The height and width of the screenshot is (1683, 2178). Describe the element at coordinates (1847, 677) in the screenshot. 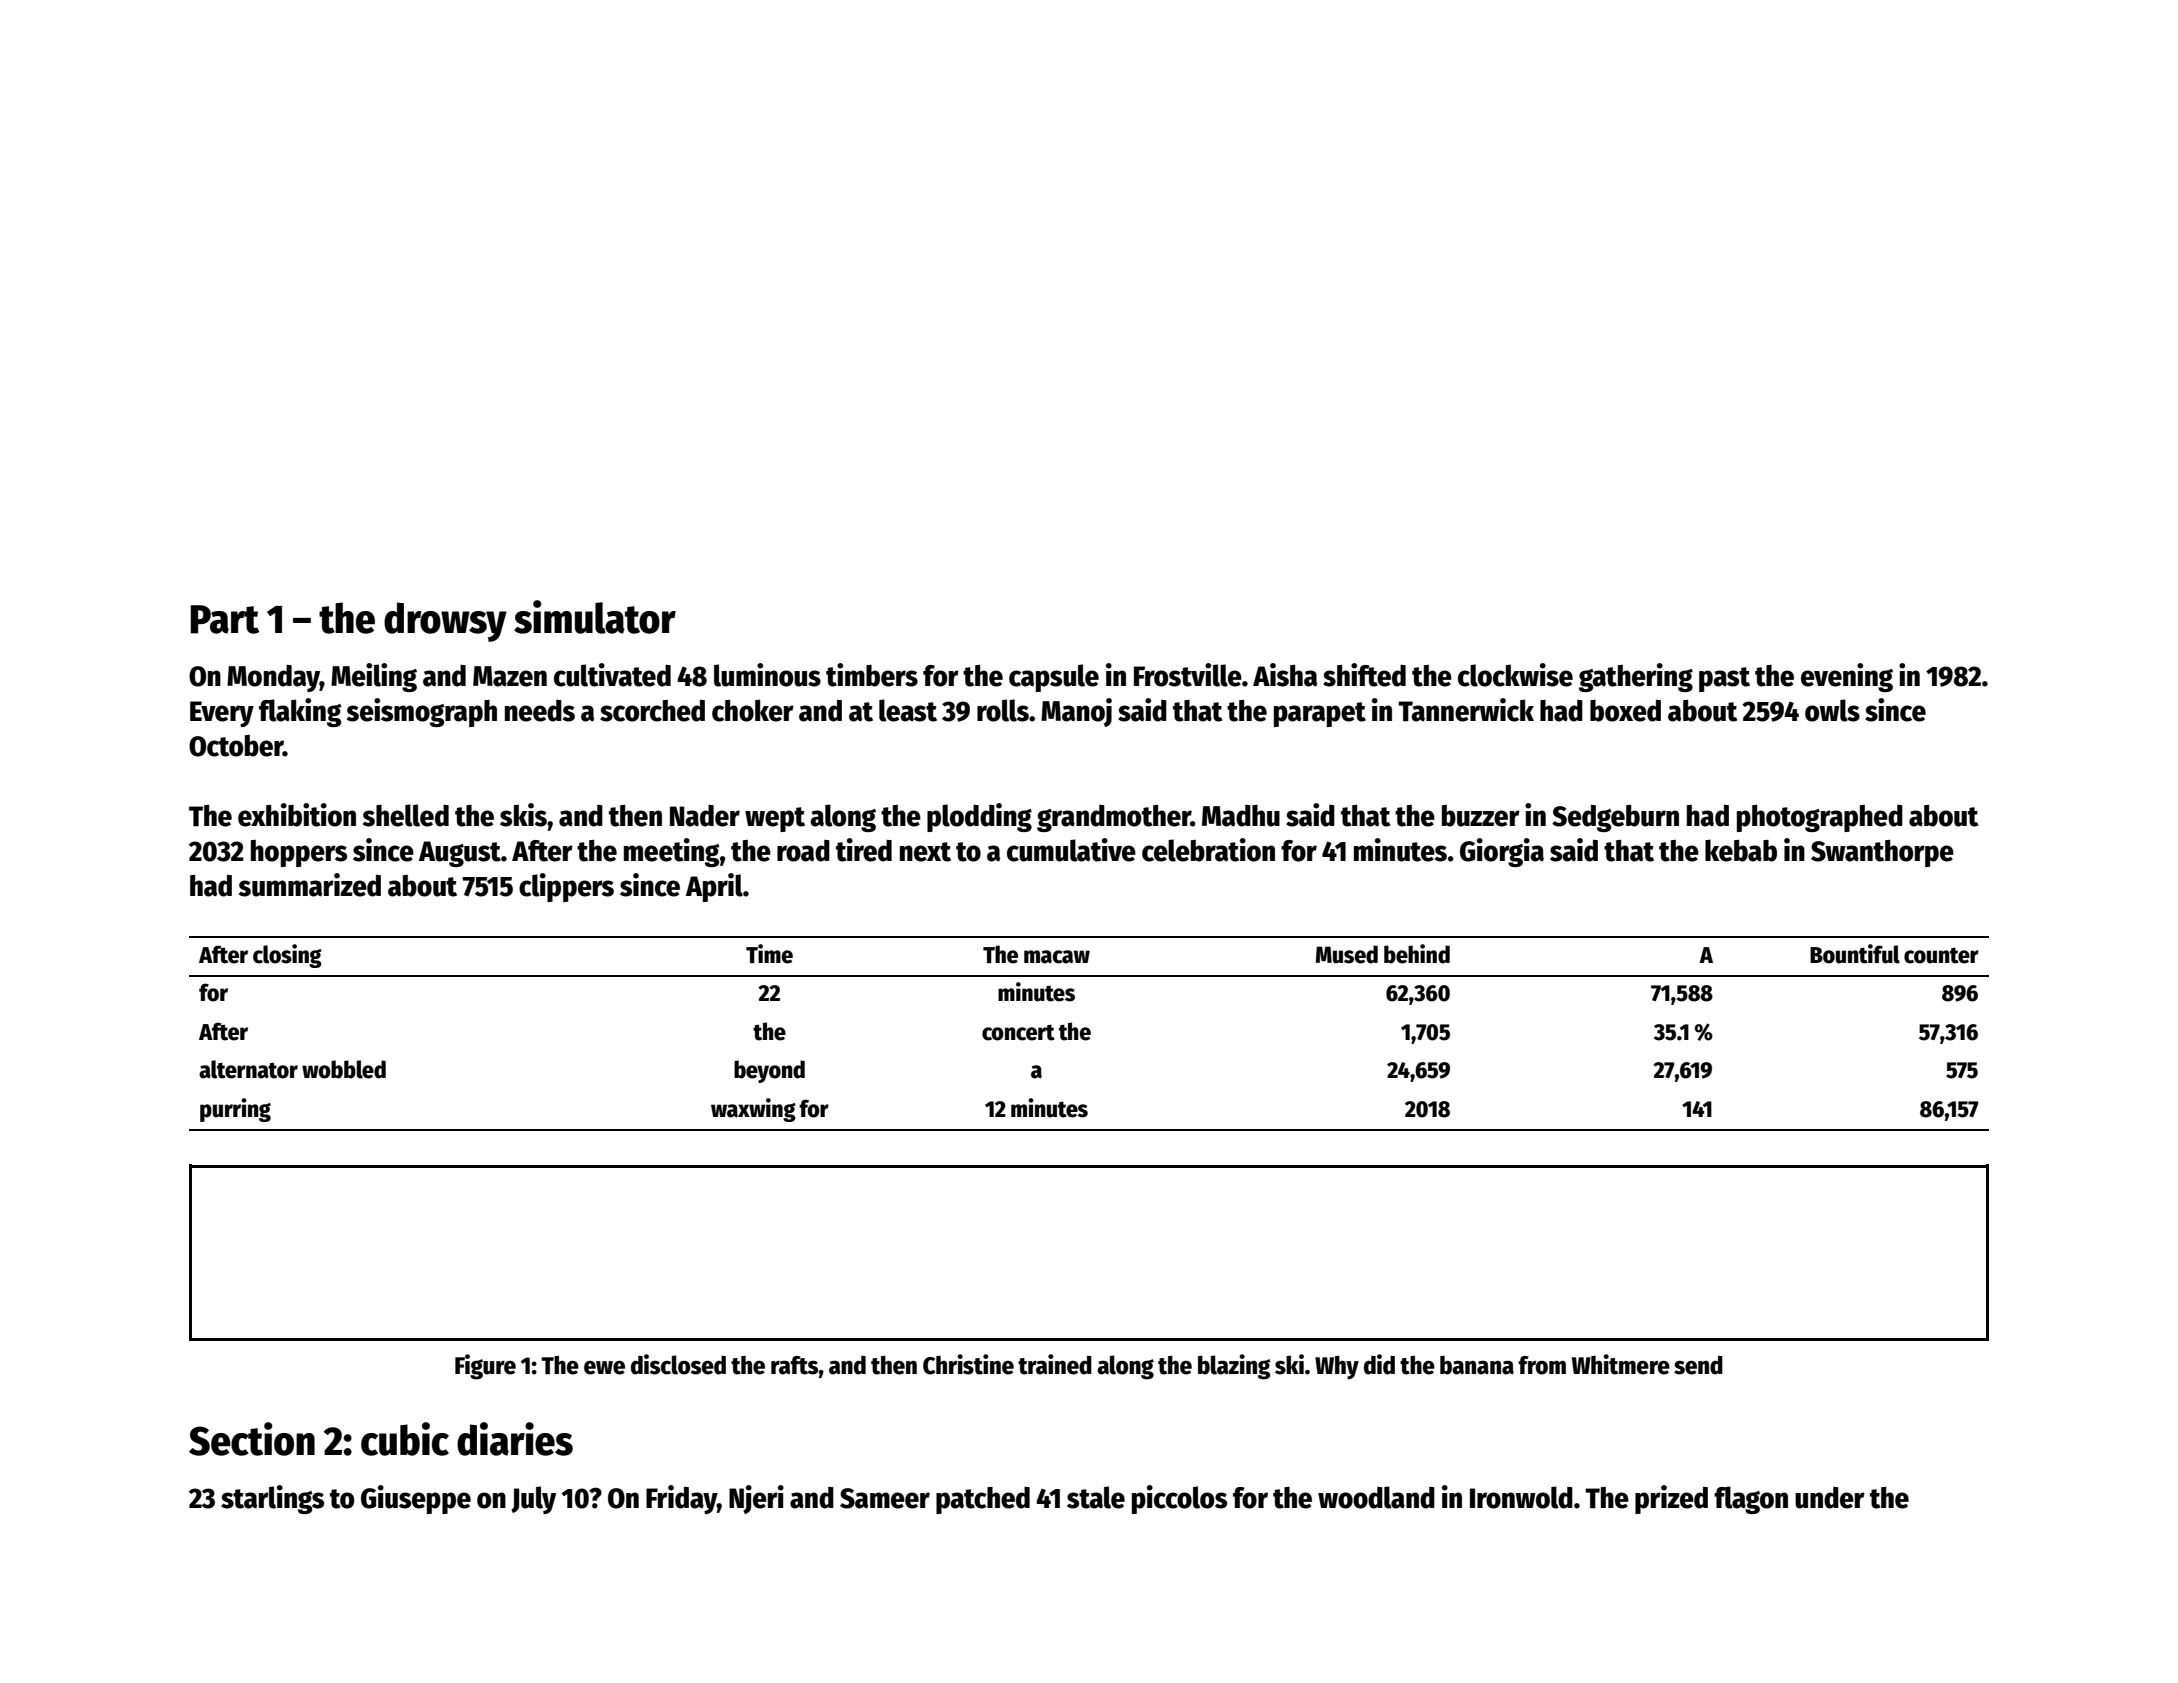

I see `evening` at that location.
